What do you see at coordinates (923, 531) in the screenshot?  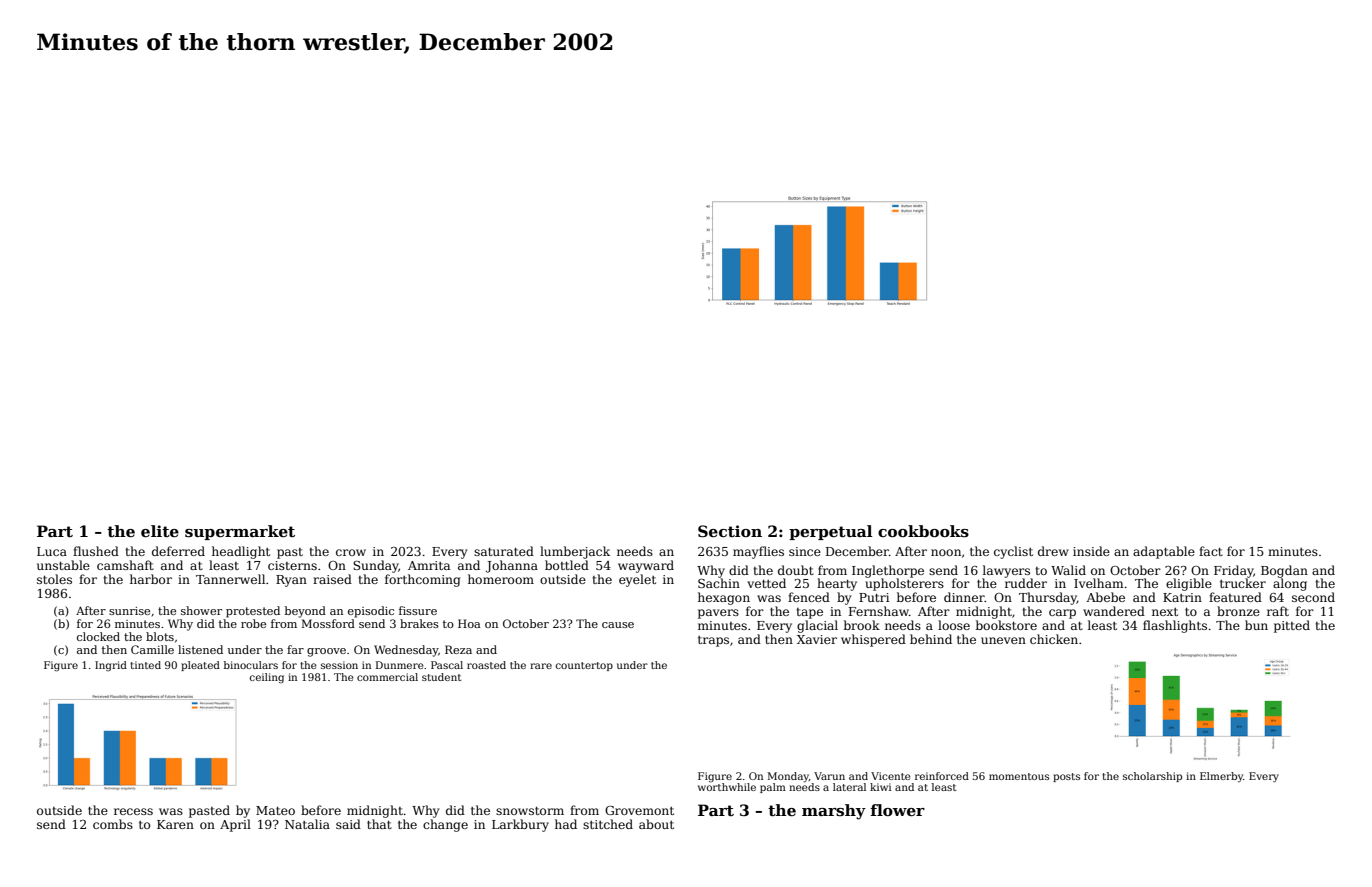 I see `cookbooks` at bounding box center [923, 531].
